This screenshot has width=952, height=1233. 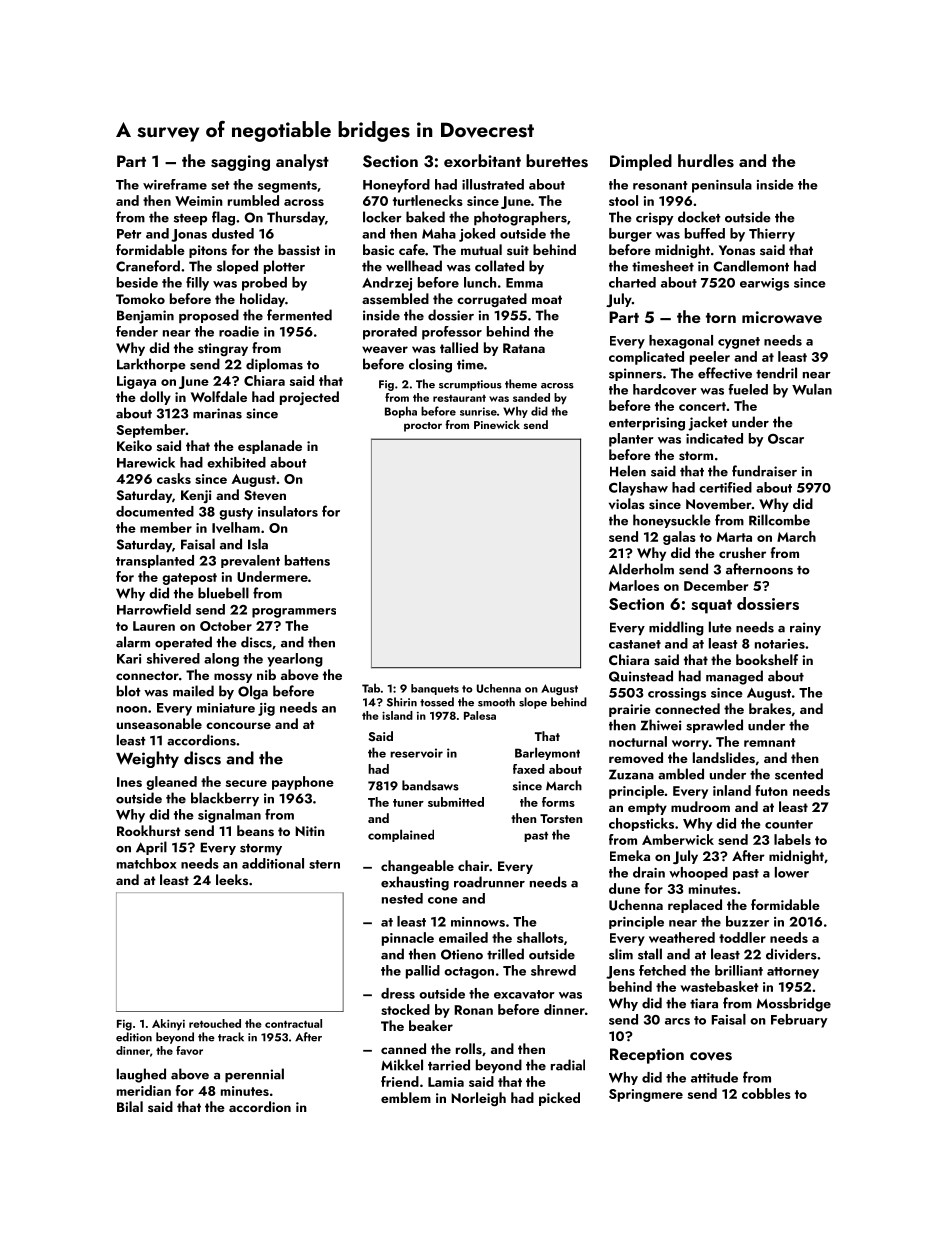 I want to click on fender, so click(x=137, y=331).
